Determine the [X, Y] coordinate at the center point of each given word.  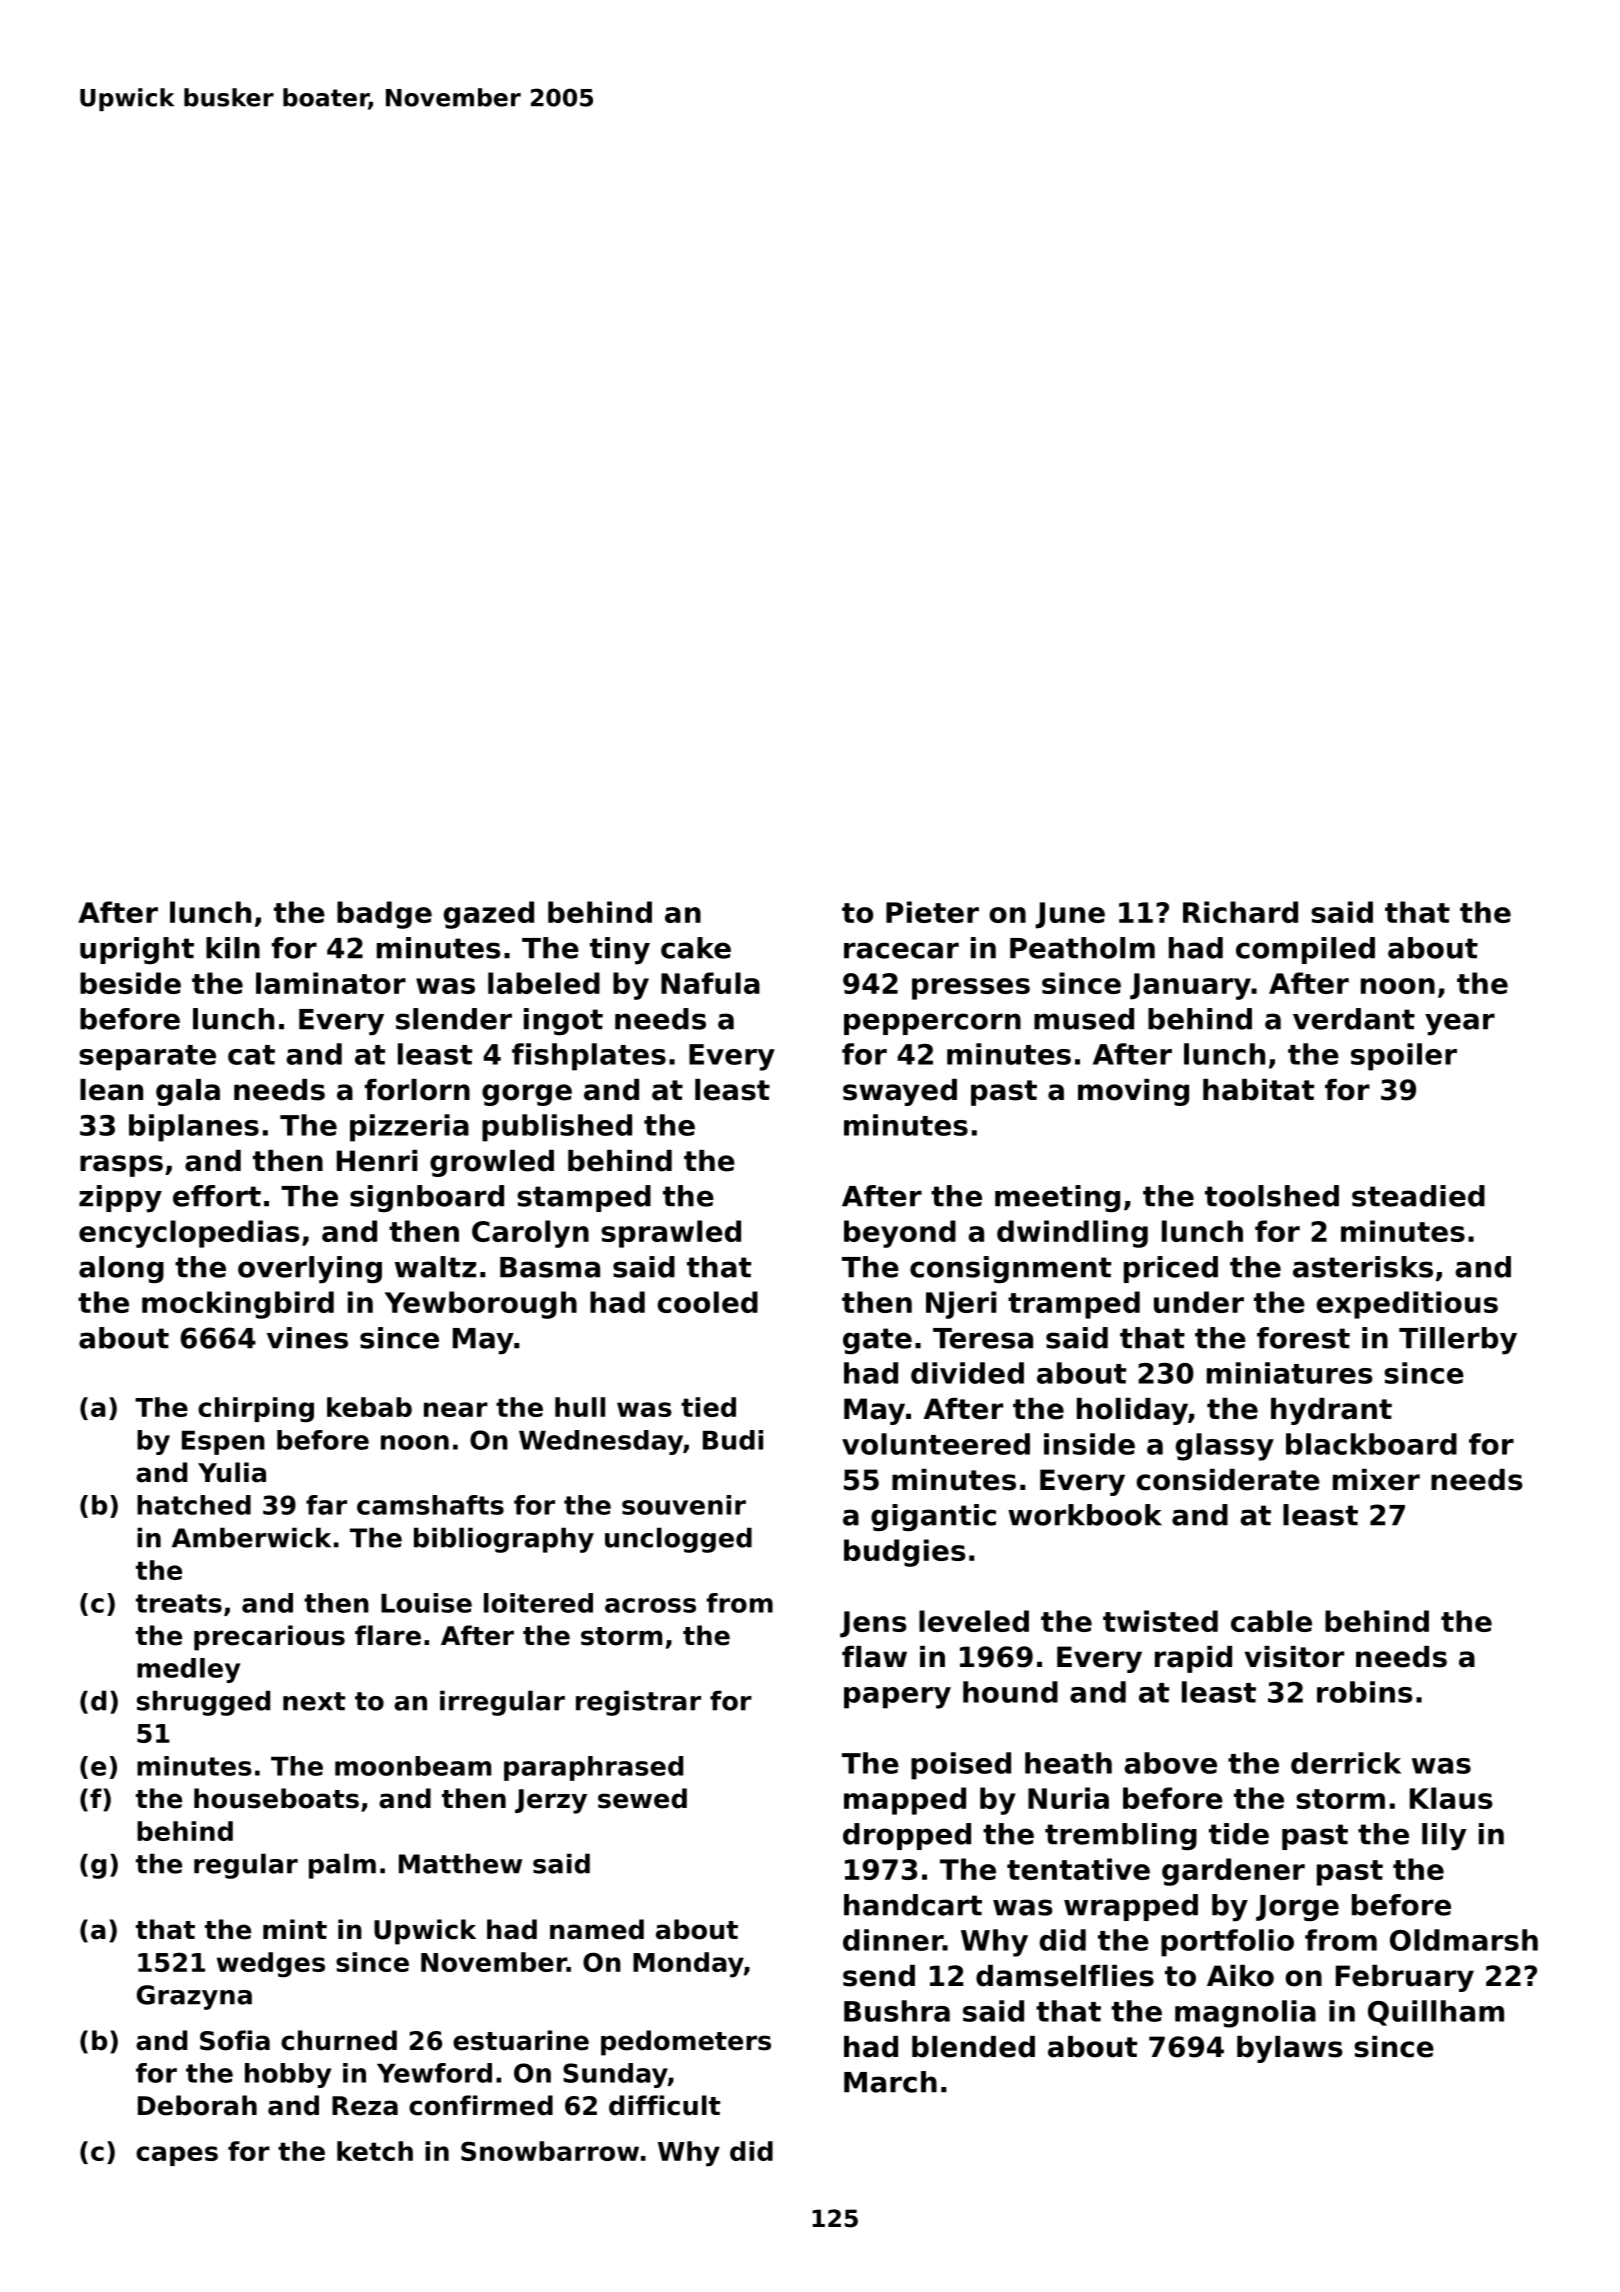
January [1190, 986]
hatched [194, 1505]
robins [1364, 1692]
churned [339, 2040]
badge [384, 915]
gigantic [933, 1517]
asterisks [1363, 1267]
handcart [913, 1905]
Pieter [932, 912]
